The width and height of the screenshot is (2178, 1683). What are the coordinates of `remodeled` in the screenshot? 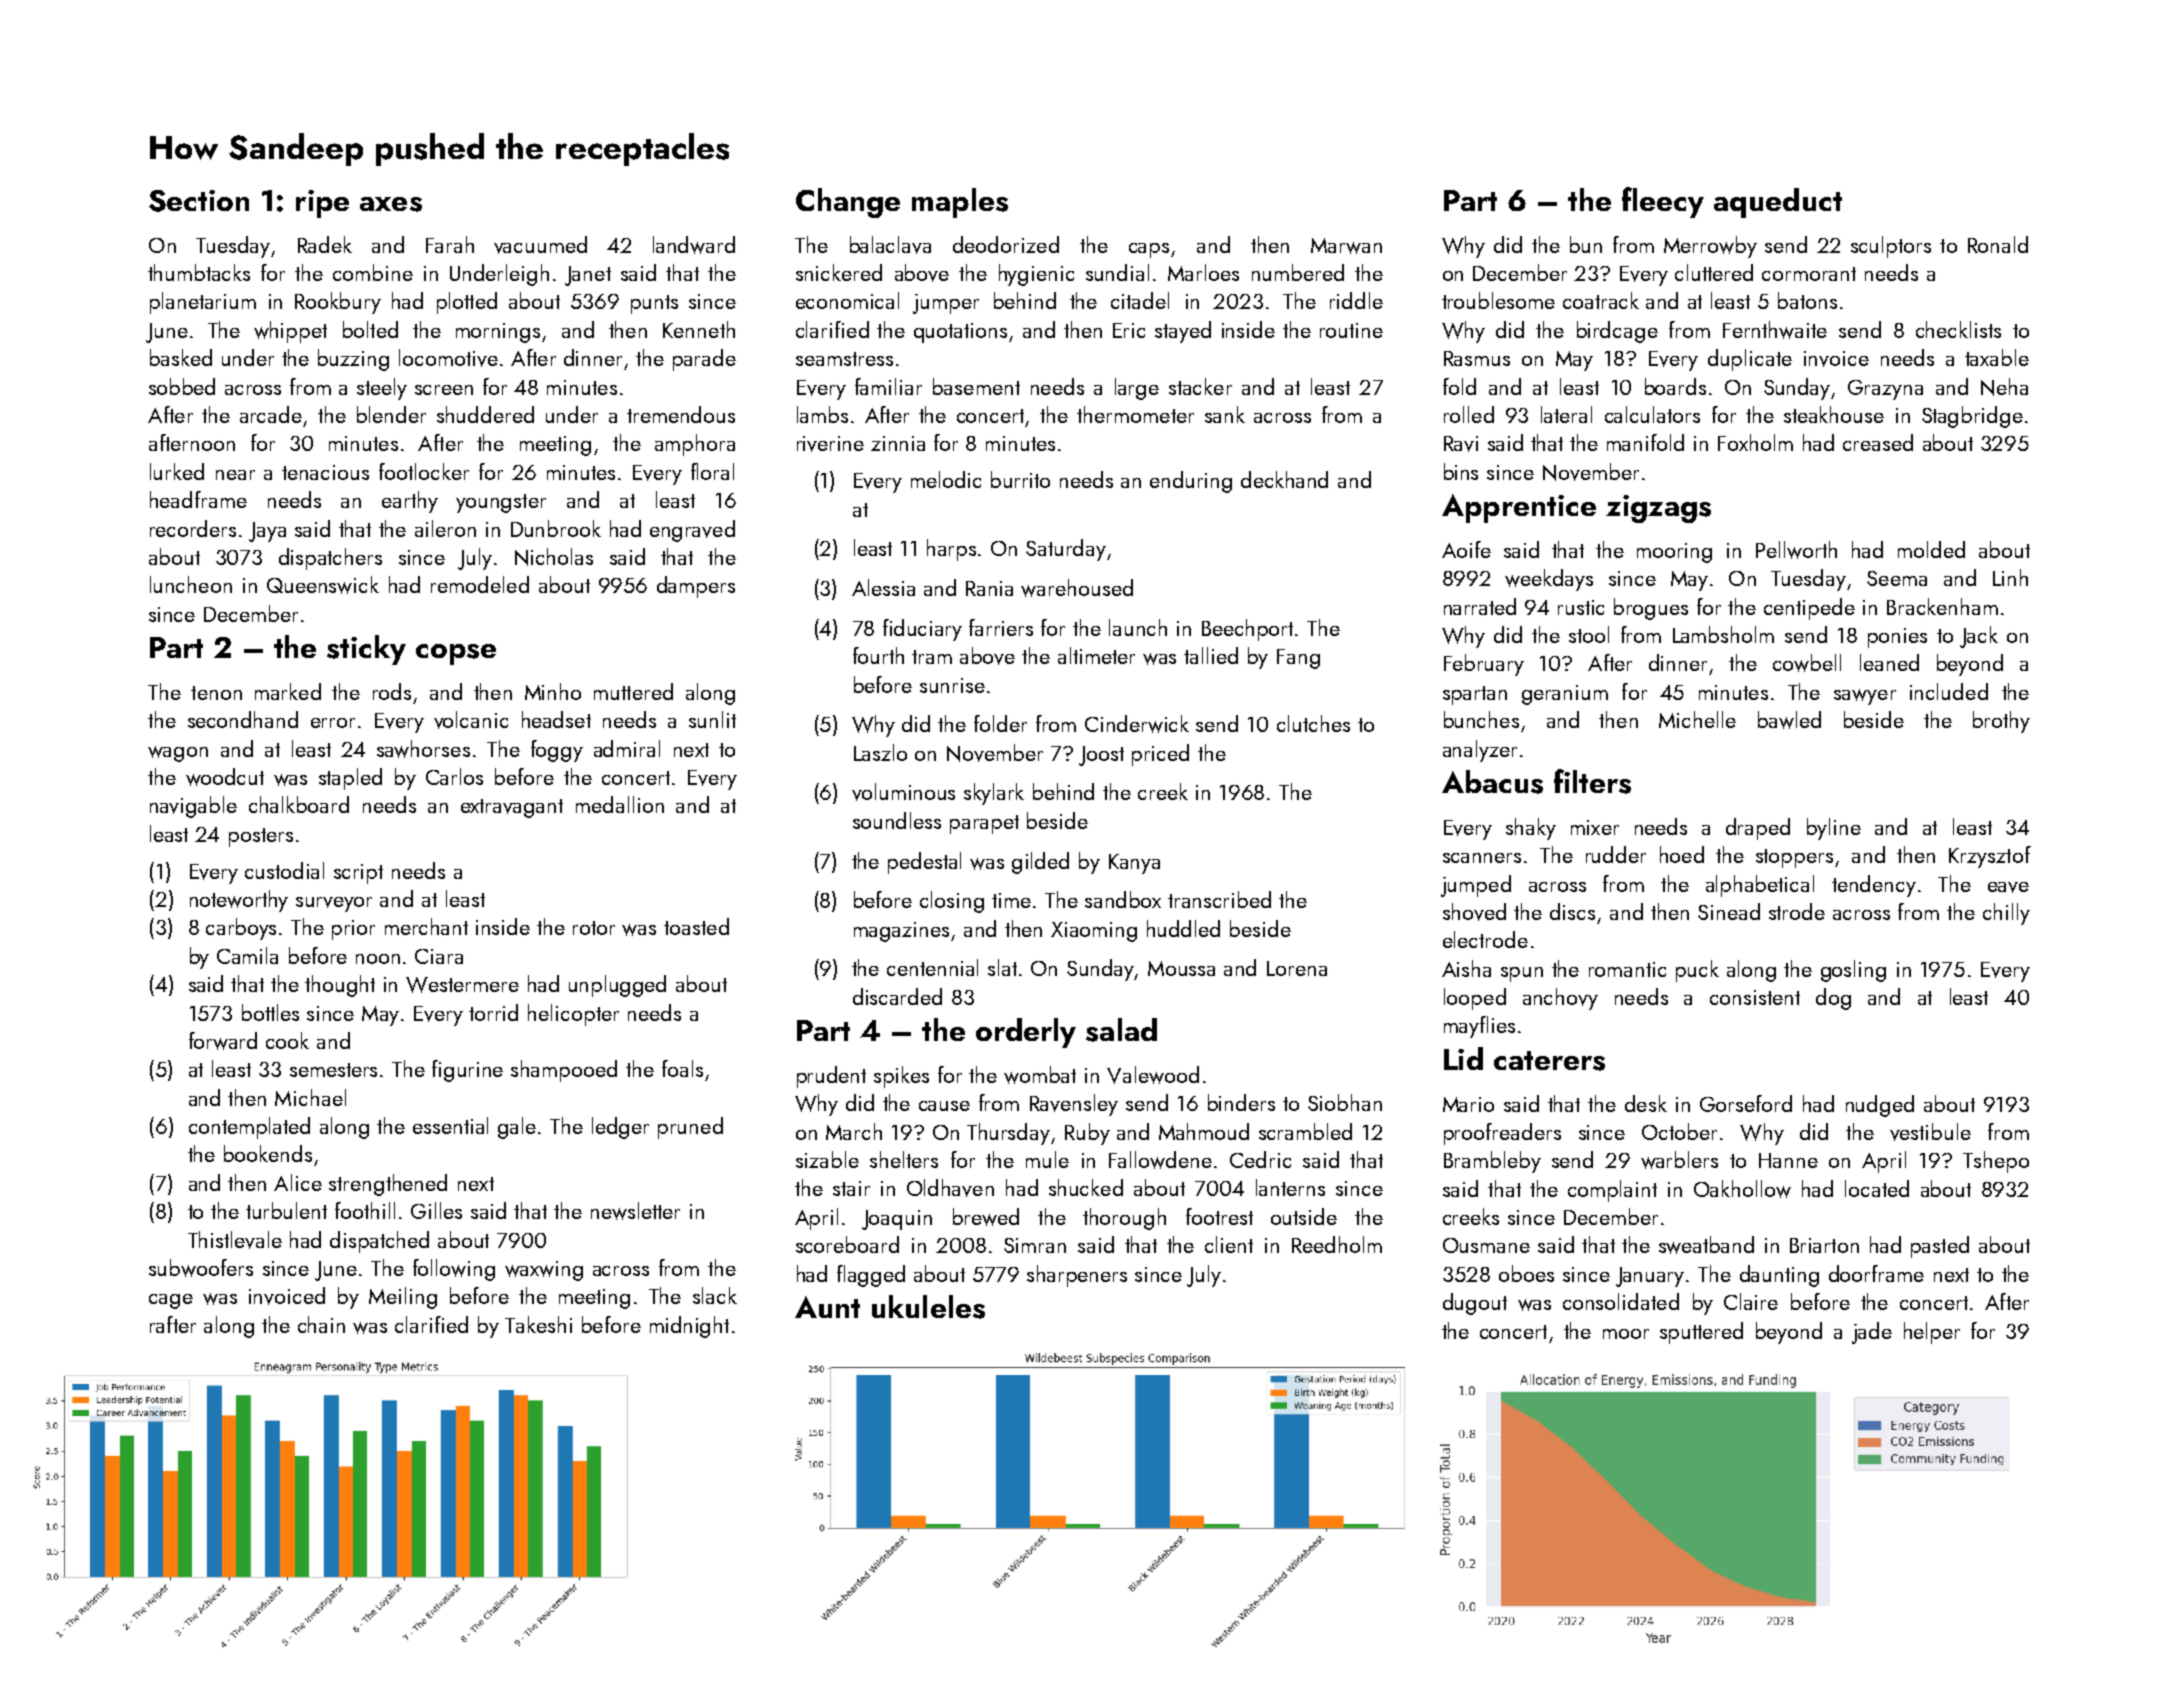 It's located at (480, 584).
